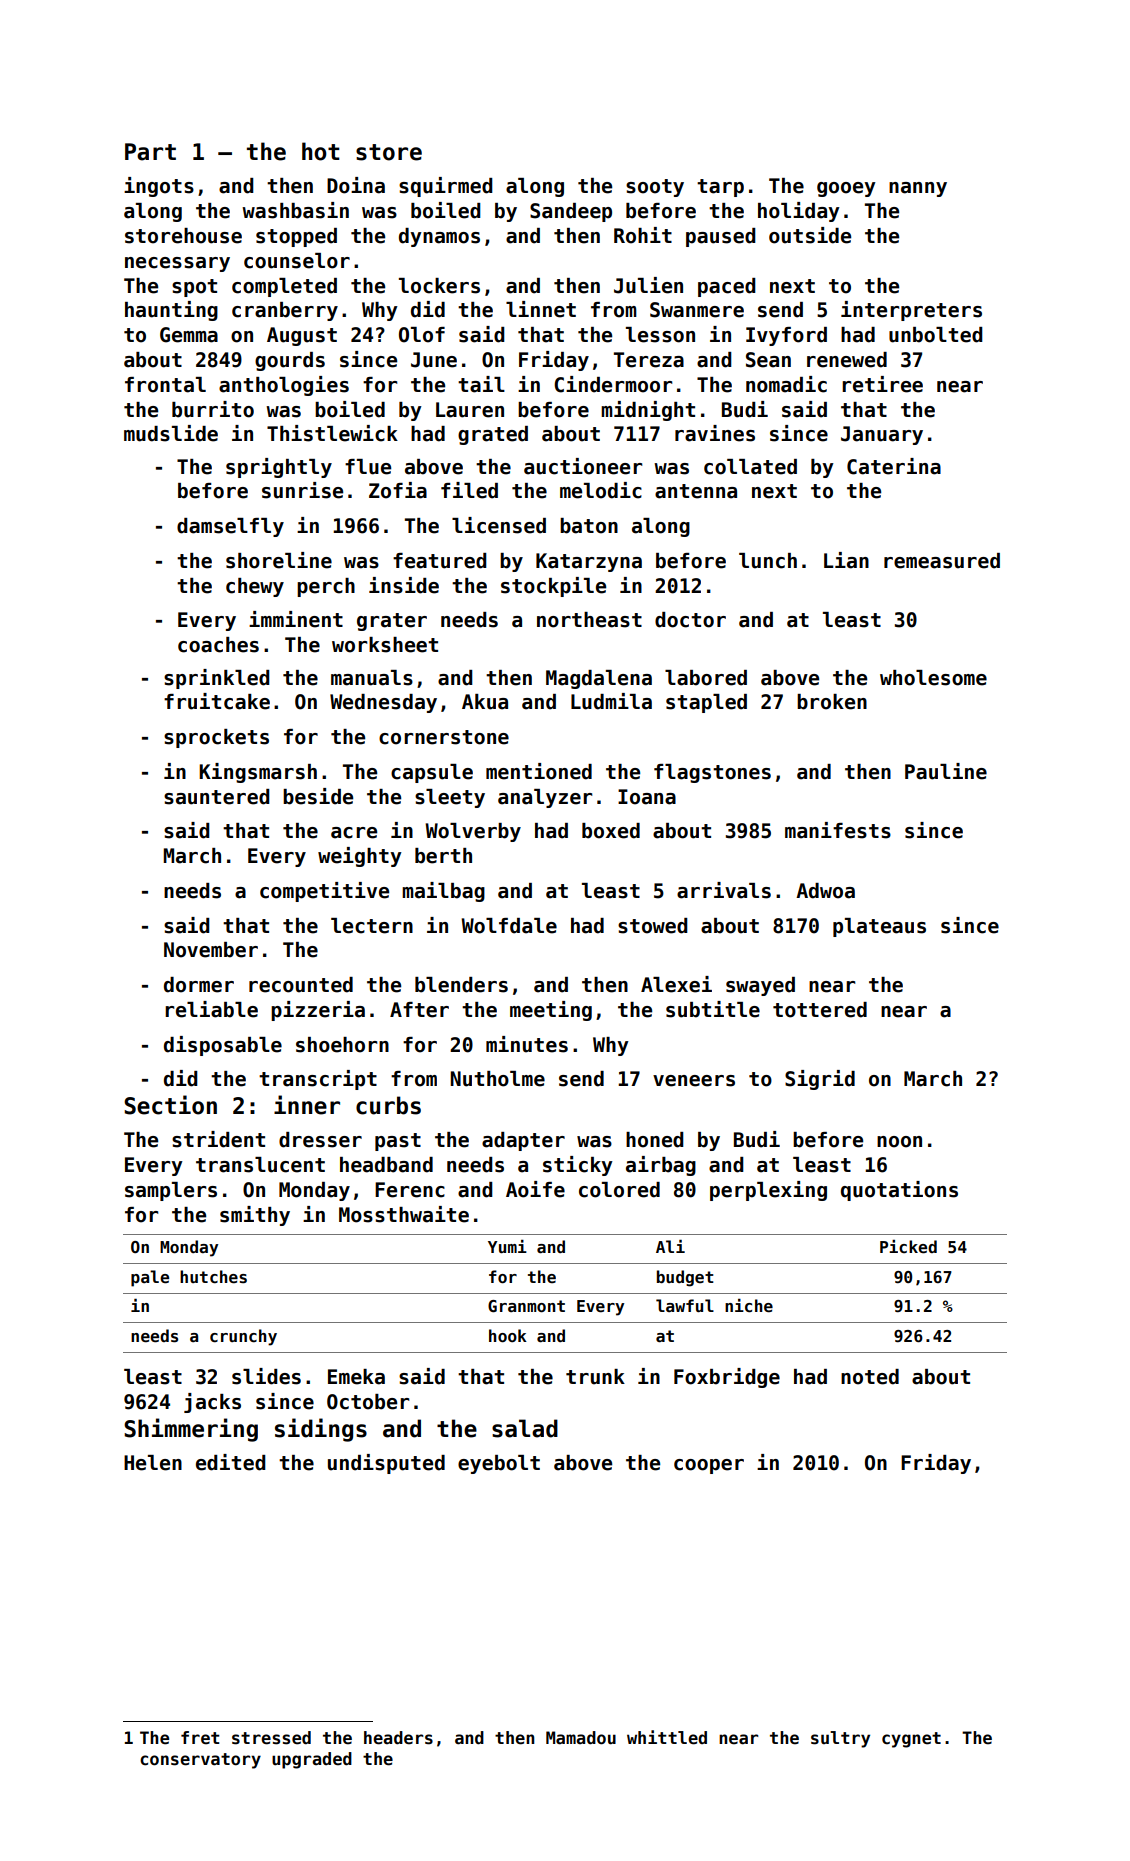 This document has width=1130, height=1861. Describe the element at coordinates (171, 433) in the document. I see `mudslide` at that location.
